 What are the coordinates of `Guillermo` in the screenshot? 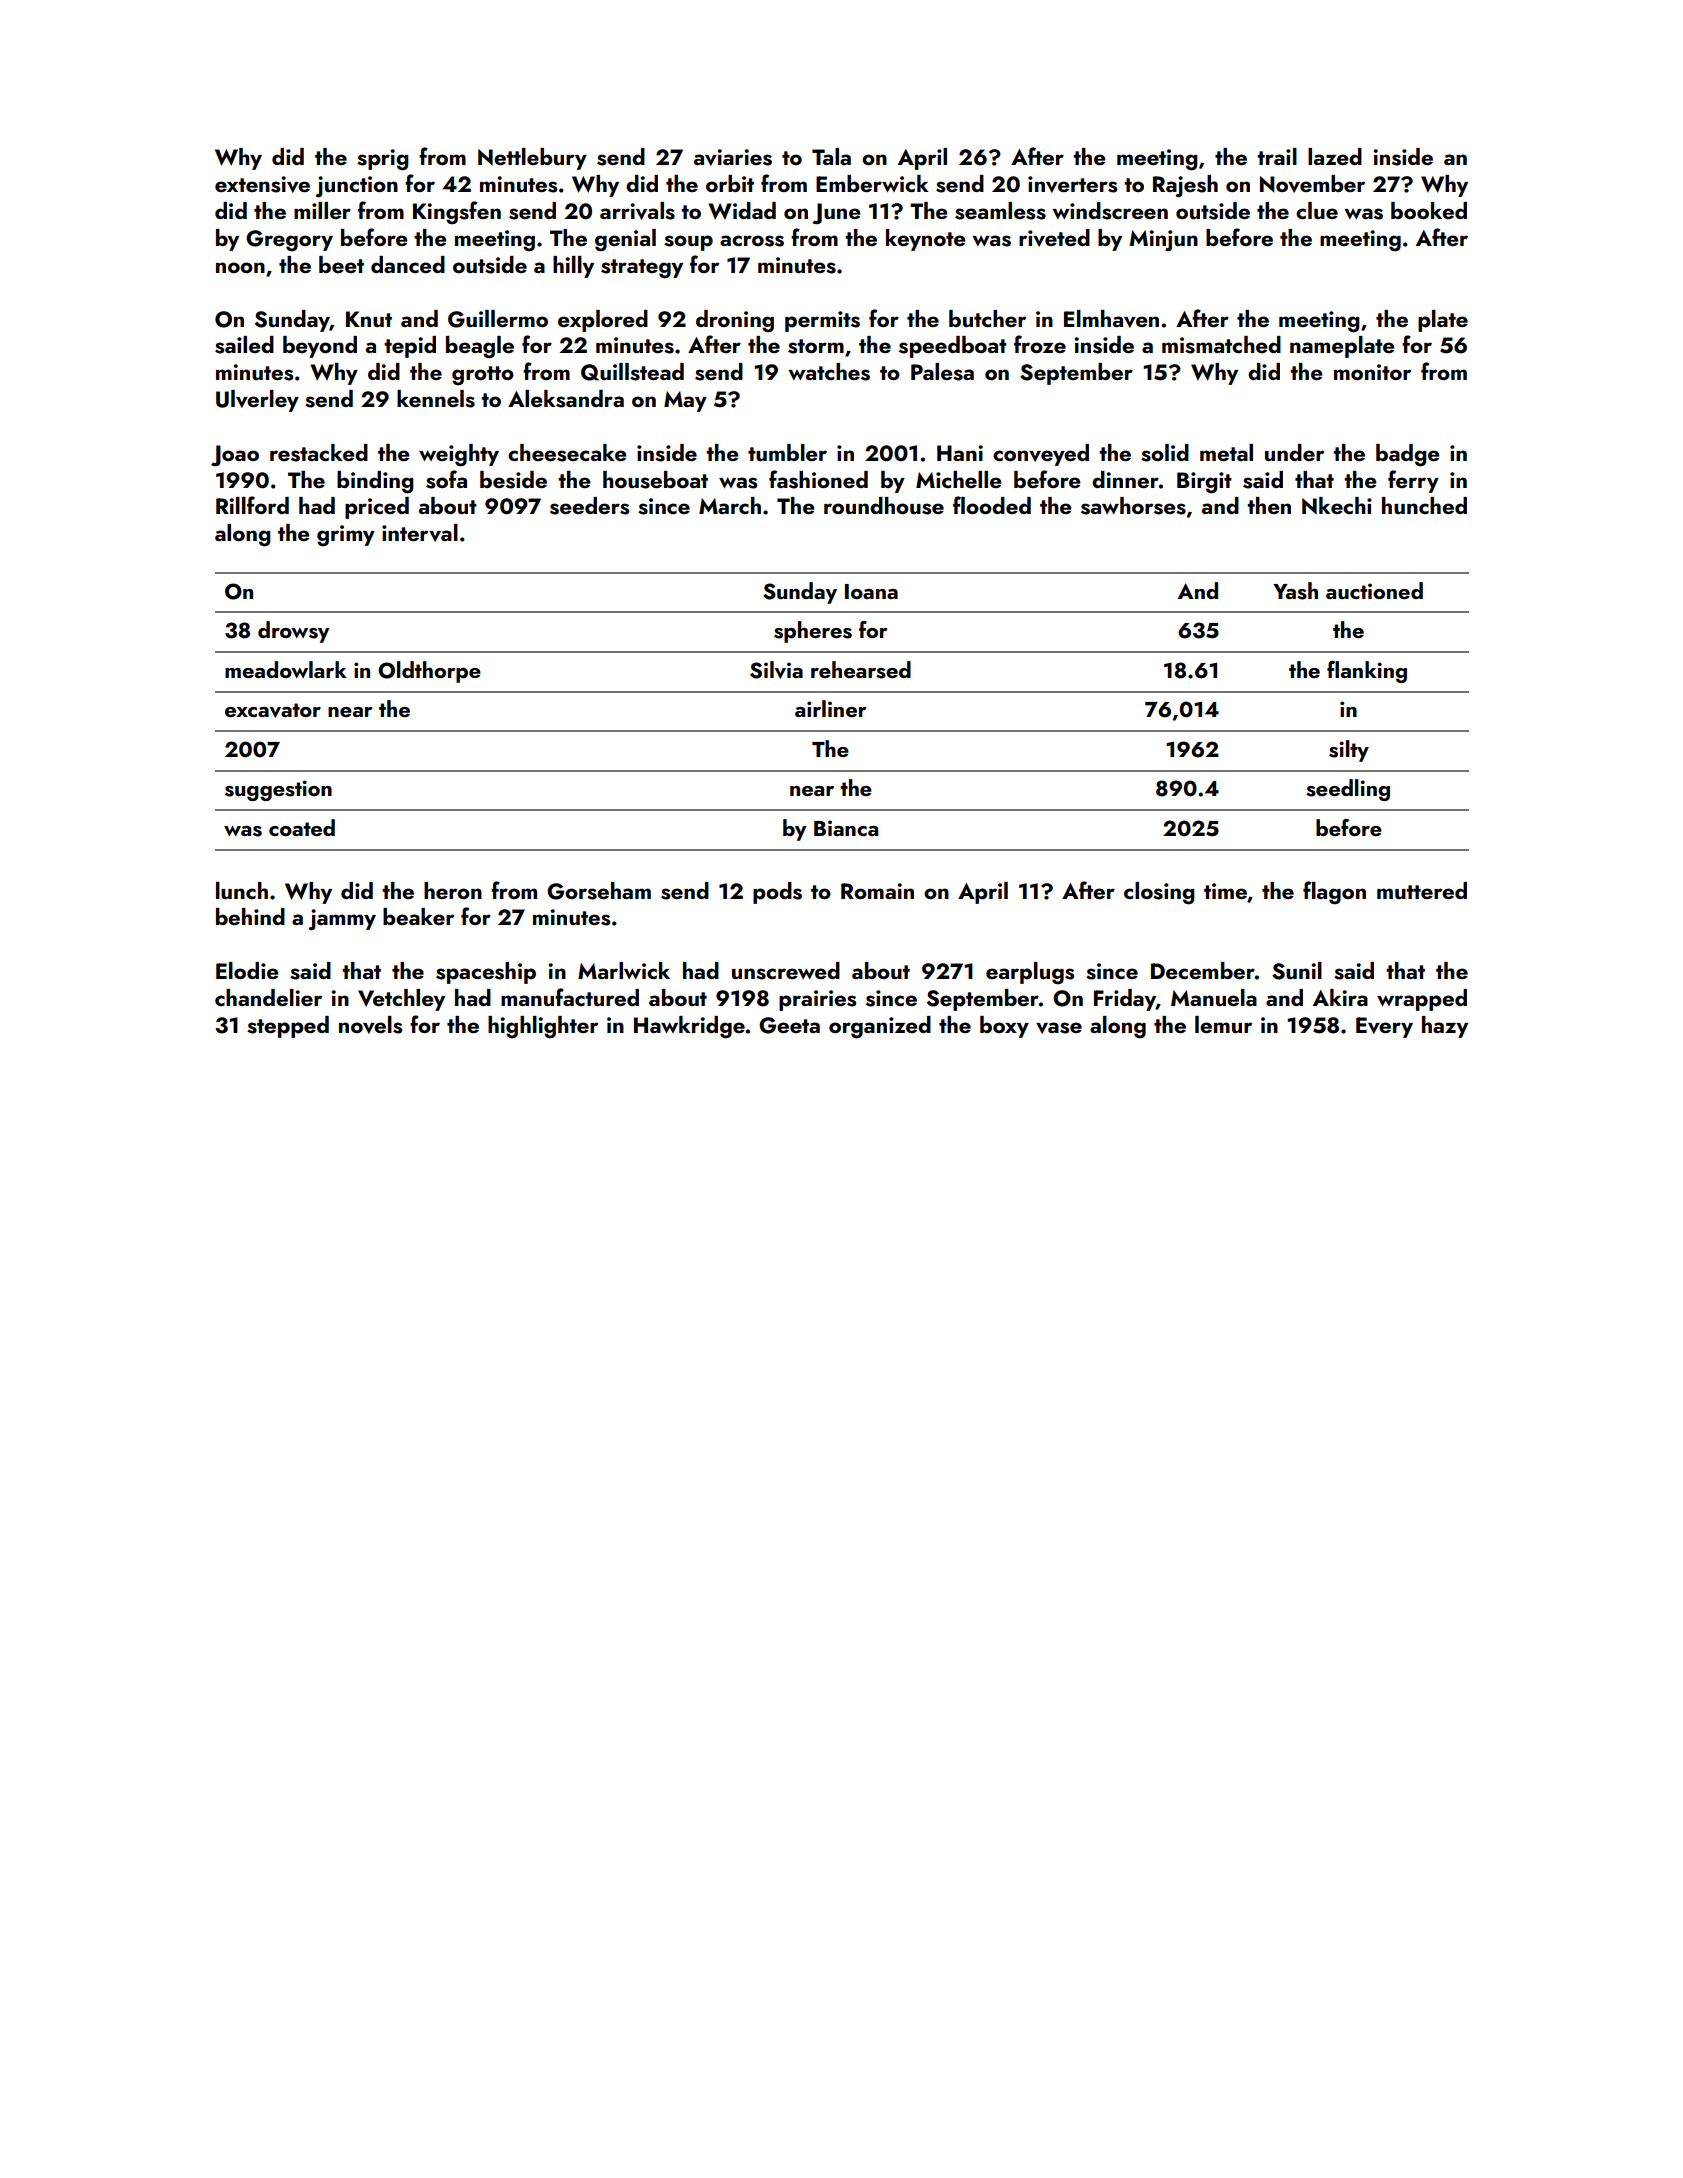 It's located at (498, 319).
